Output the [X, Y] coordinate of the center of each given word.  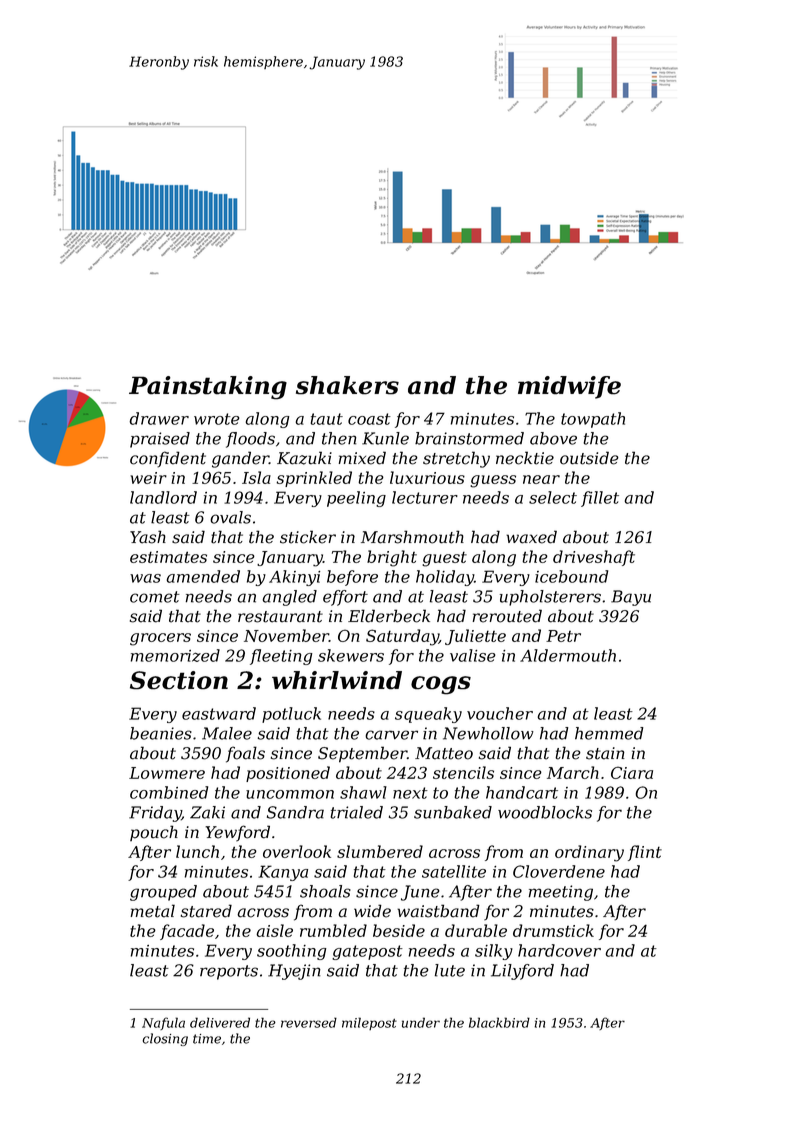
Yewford [237, 833]
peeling [356, 499]
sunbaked [453, 812]
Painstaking [208, 388]
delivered [220, 1022]
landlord [163, 497]
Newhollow [488, 733]
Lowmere [167, 773]
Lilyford [522, 972]
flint [645, 853]
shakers [347, 385]
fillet [600, 499]
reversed [309, 1022]
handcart [522, 792]
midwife [569, 387]
